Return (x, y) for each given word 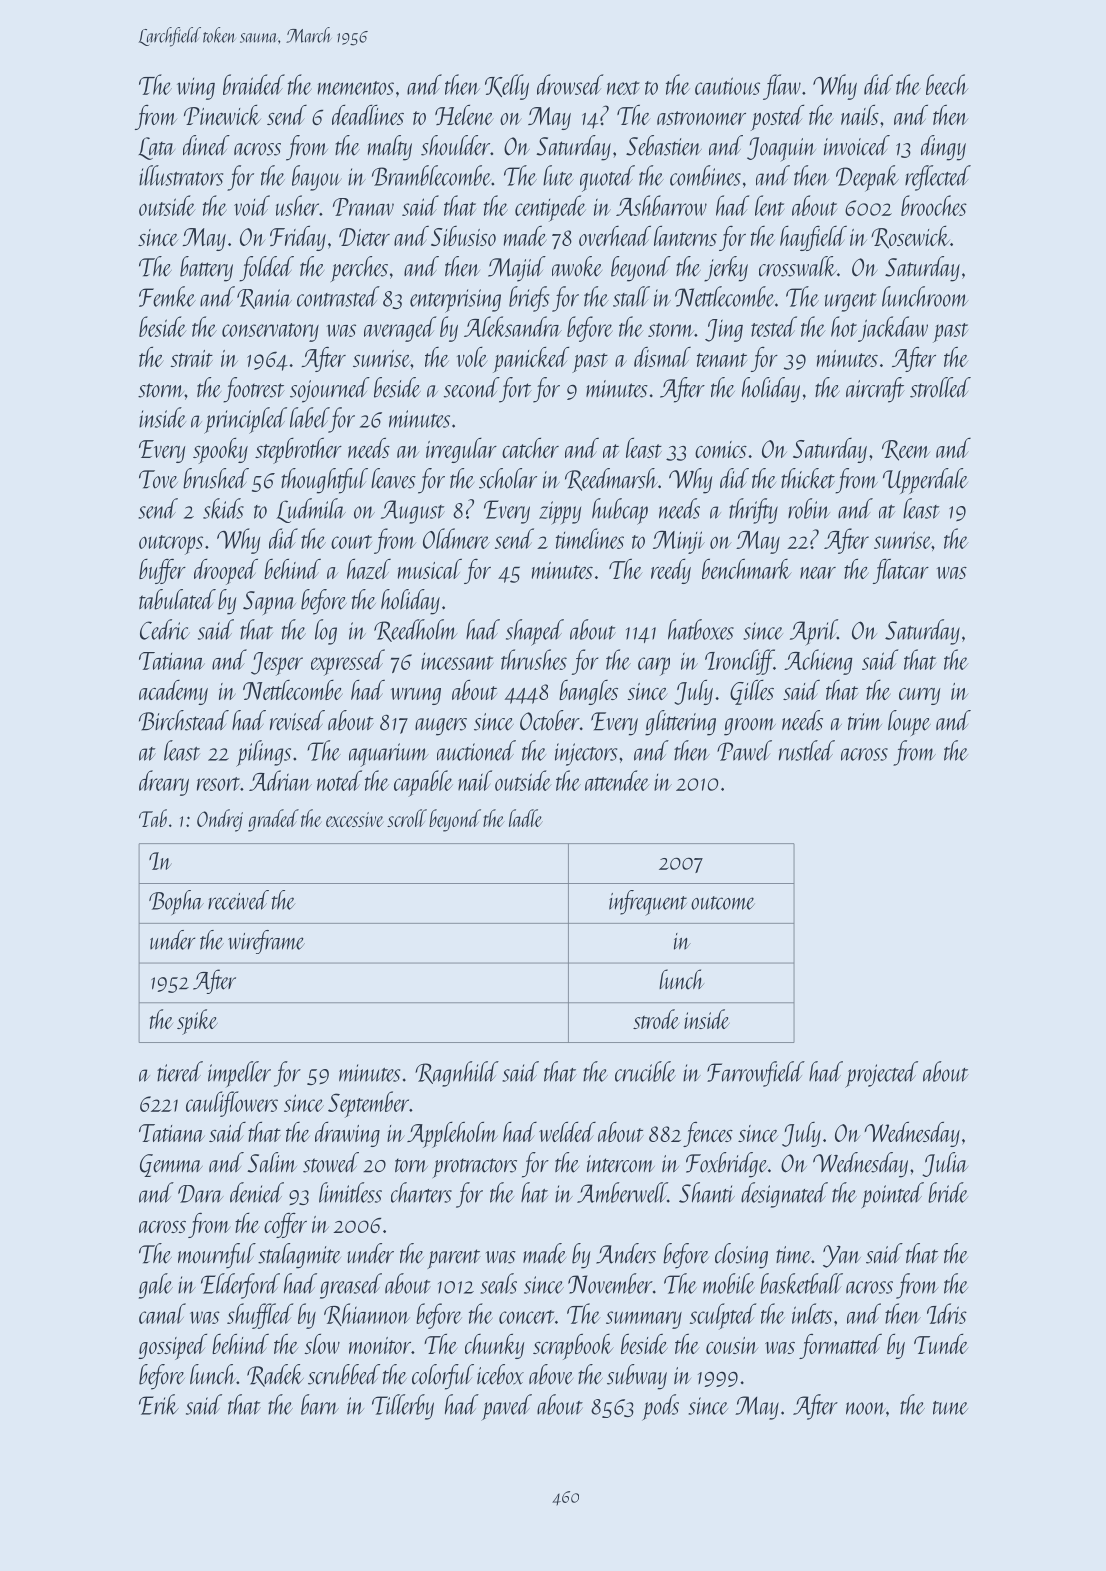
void (252, 205)
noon (866, 1408)
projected (881, 1074)
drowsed (570, 84)
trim (865, 721)
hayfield (813, 238)
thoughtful (324, 481)
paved (506, 1407)
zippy (560, 513)
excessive (354, 819)
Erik (159, 1404)
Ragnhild (457, 1074)
